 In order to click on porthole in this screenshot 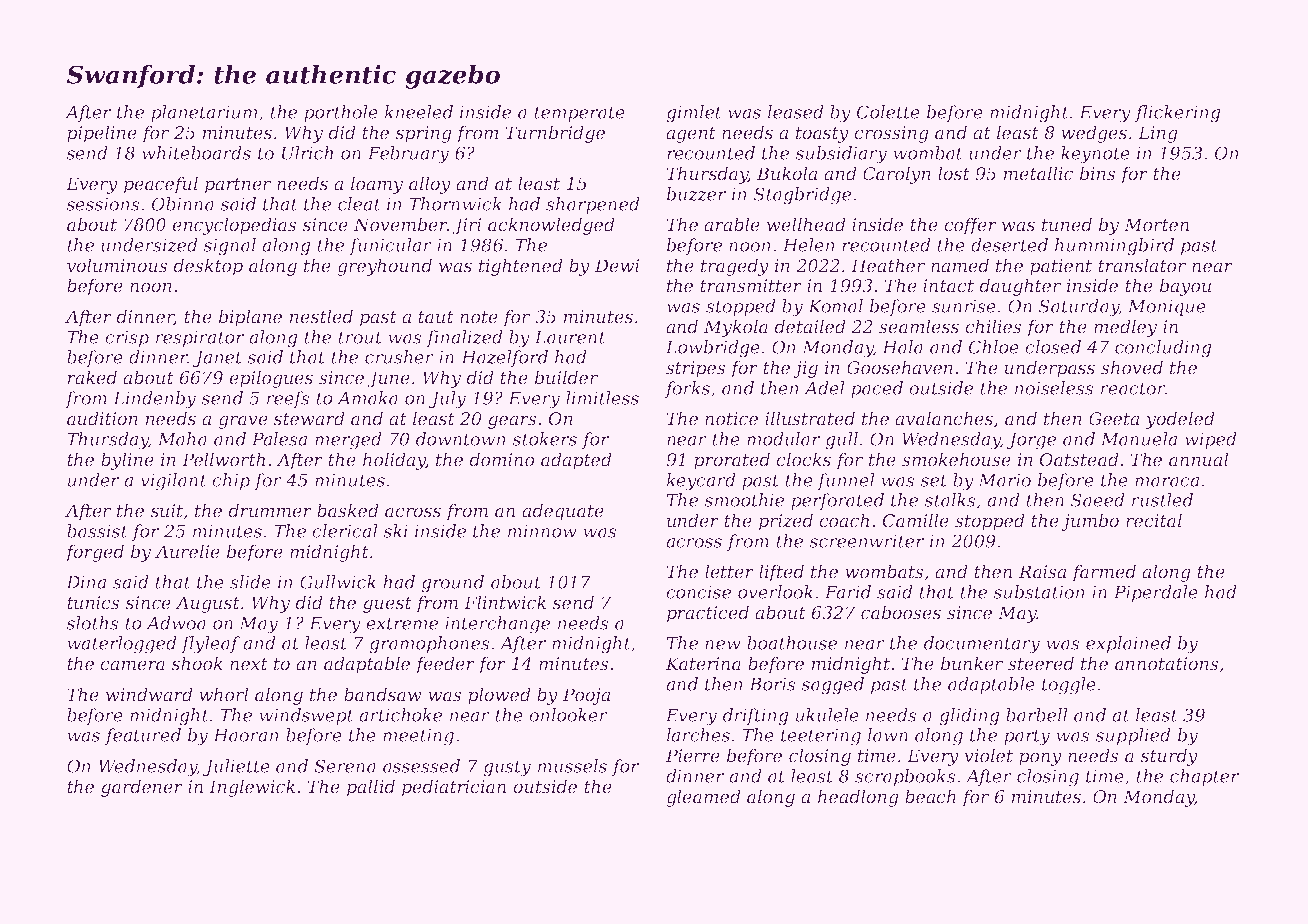, I will do `click(341, 113)`.
